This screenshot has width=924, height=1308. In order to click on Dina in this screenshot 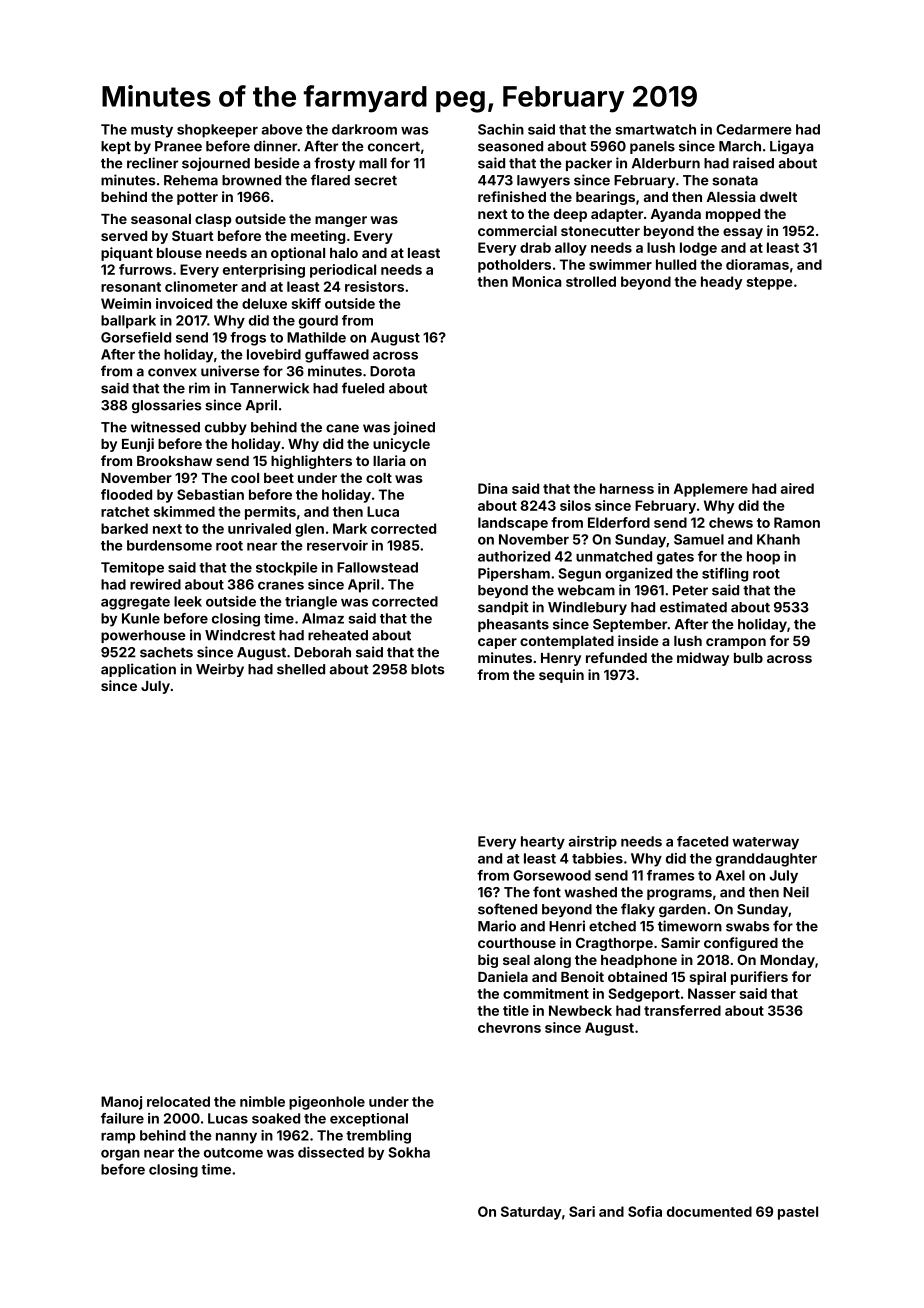, I will do `click(492, 488)`.
